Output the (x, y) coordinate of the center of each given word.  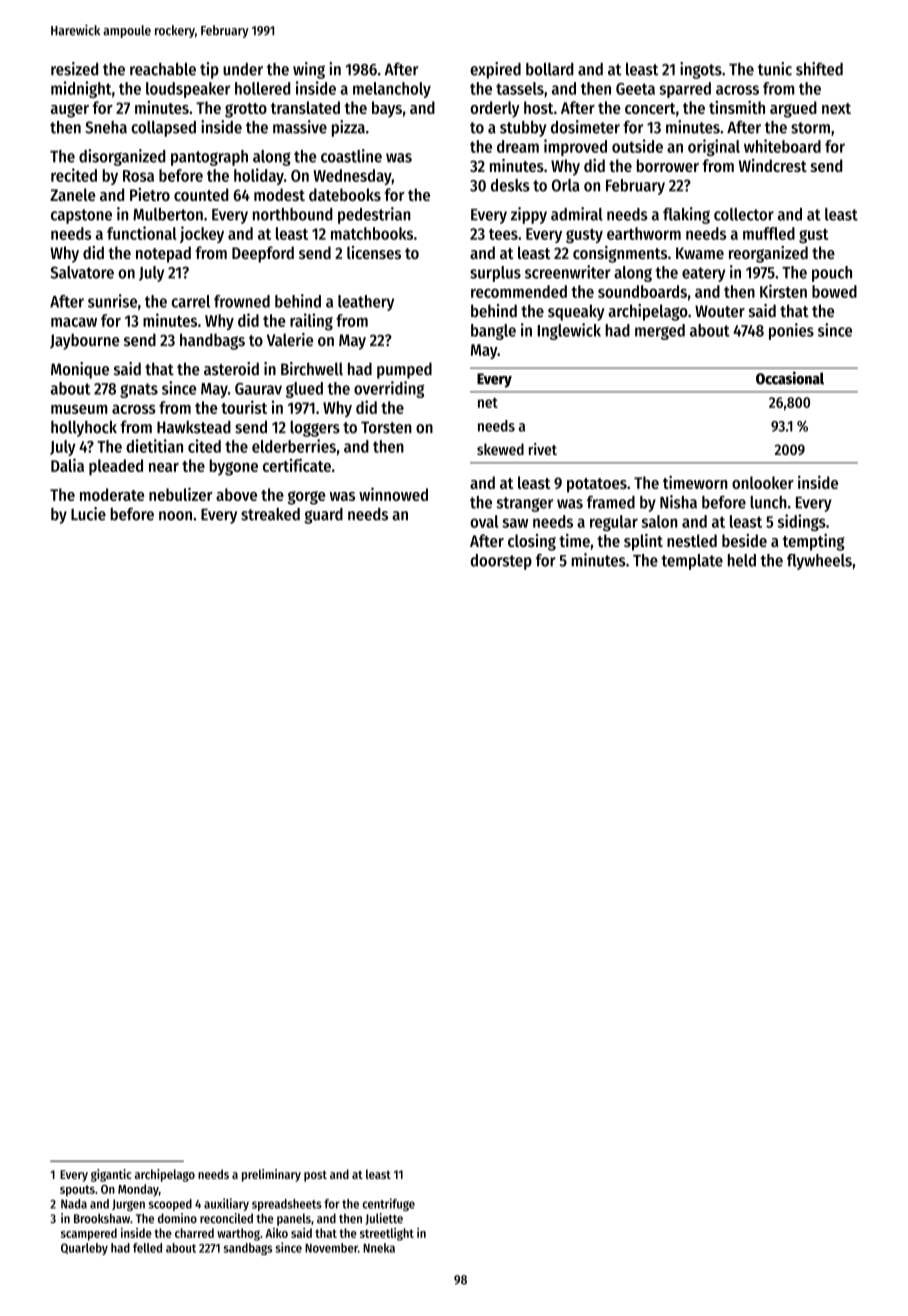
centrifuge (388, 1204)
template (692, 562)
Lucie (88, 514)
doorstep (501, 562)
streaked (270, 514)
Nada (74, 1204)
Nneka (379, 1248)
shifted (819, 69)
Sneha (106, 127)
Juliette (384, 1219)
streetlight (387, 1234)
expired (495, 70)
